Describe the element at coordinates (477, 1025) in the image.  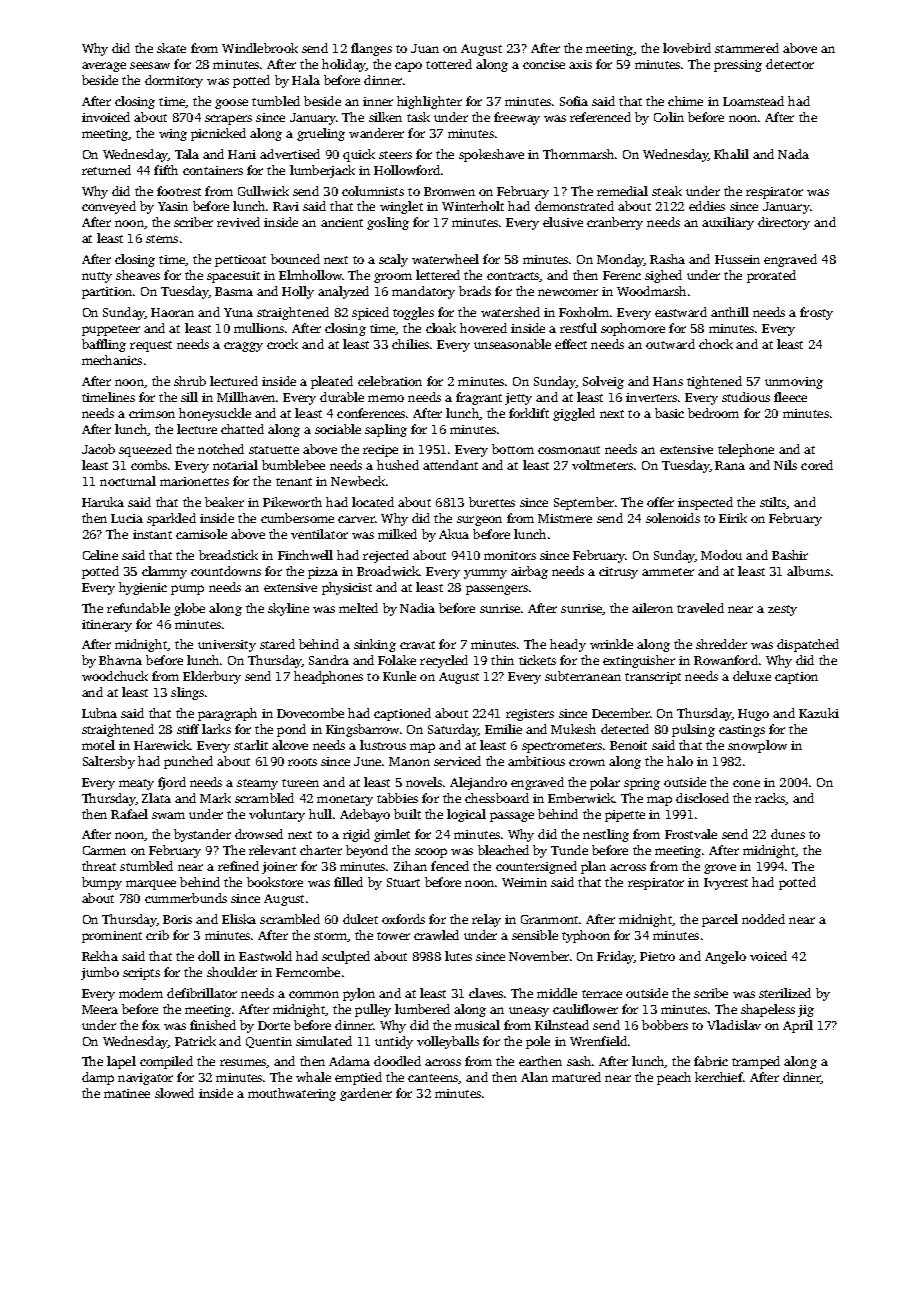
I see `musical` at that location.
